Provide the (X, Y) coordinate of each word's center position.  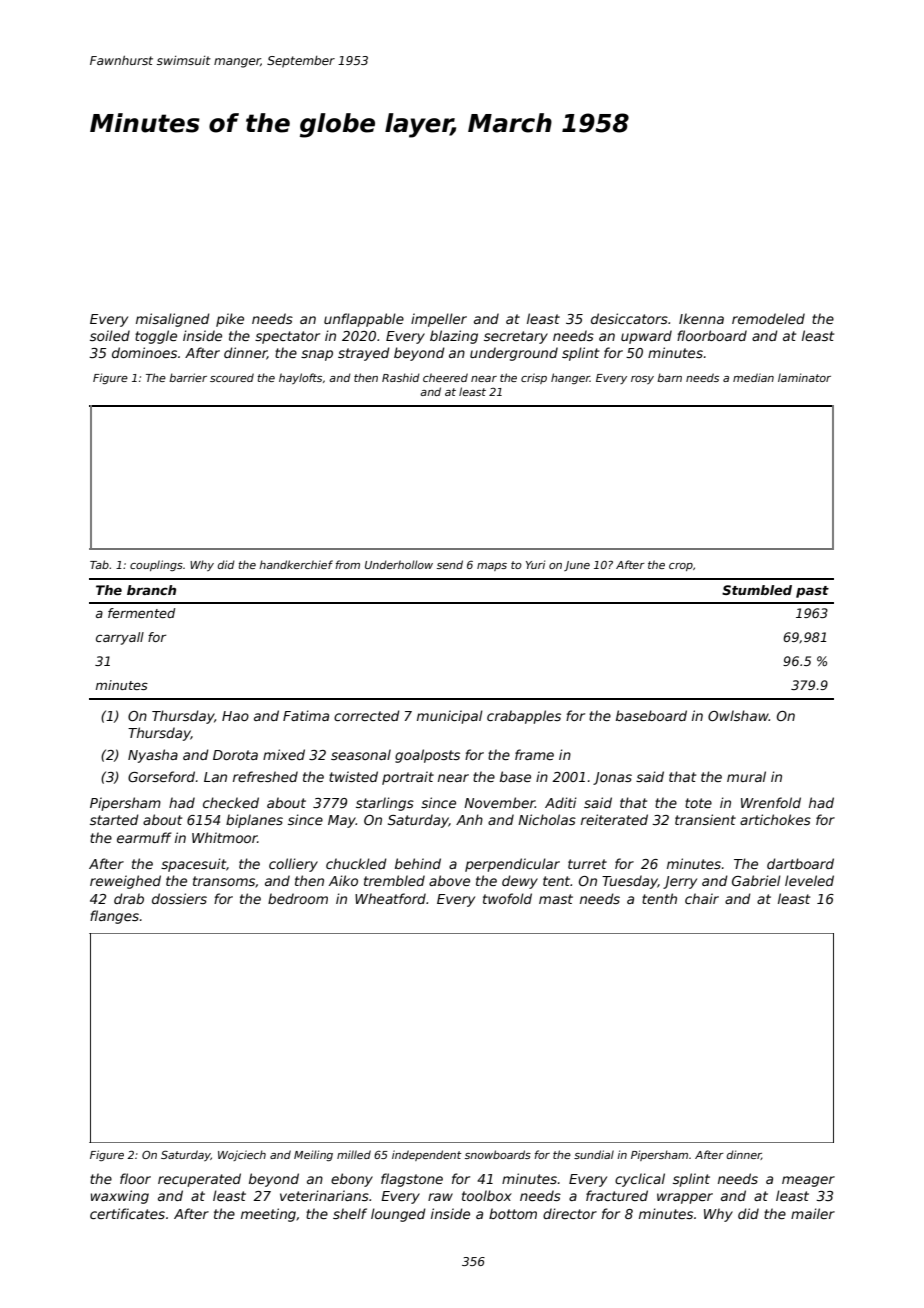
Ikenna (701, 318)
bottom (513, 1213)
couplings (156, 565)
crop (681, 567)
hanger (570, 378)
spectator (287, 337)
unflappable (364, 320)
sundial (594, 1154)
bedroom (298, 898)
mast (556, 899)
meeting (268, 1215)
